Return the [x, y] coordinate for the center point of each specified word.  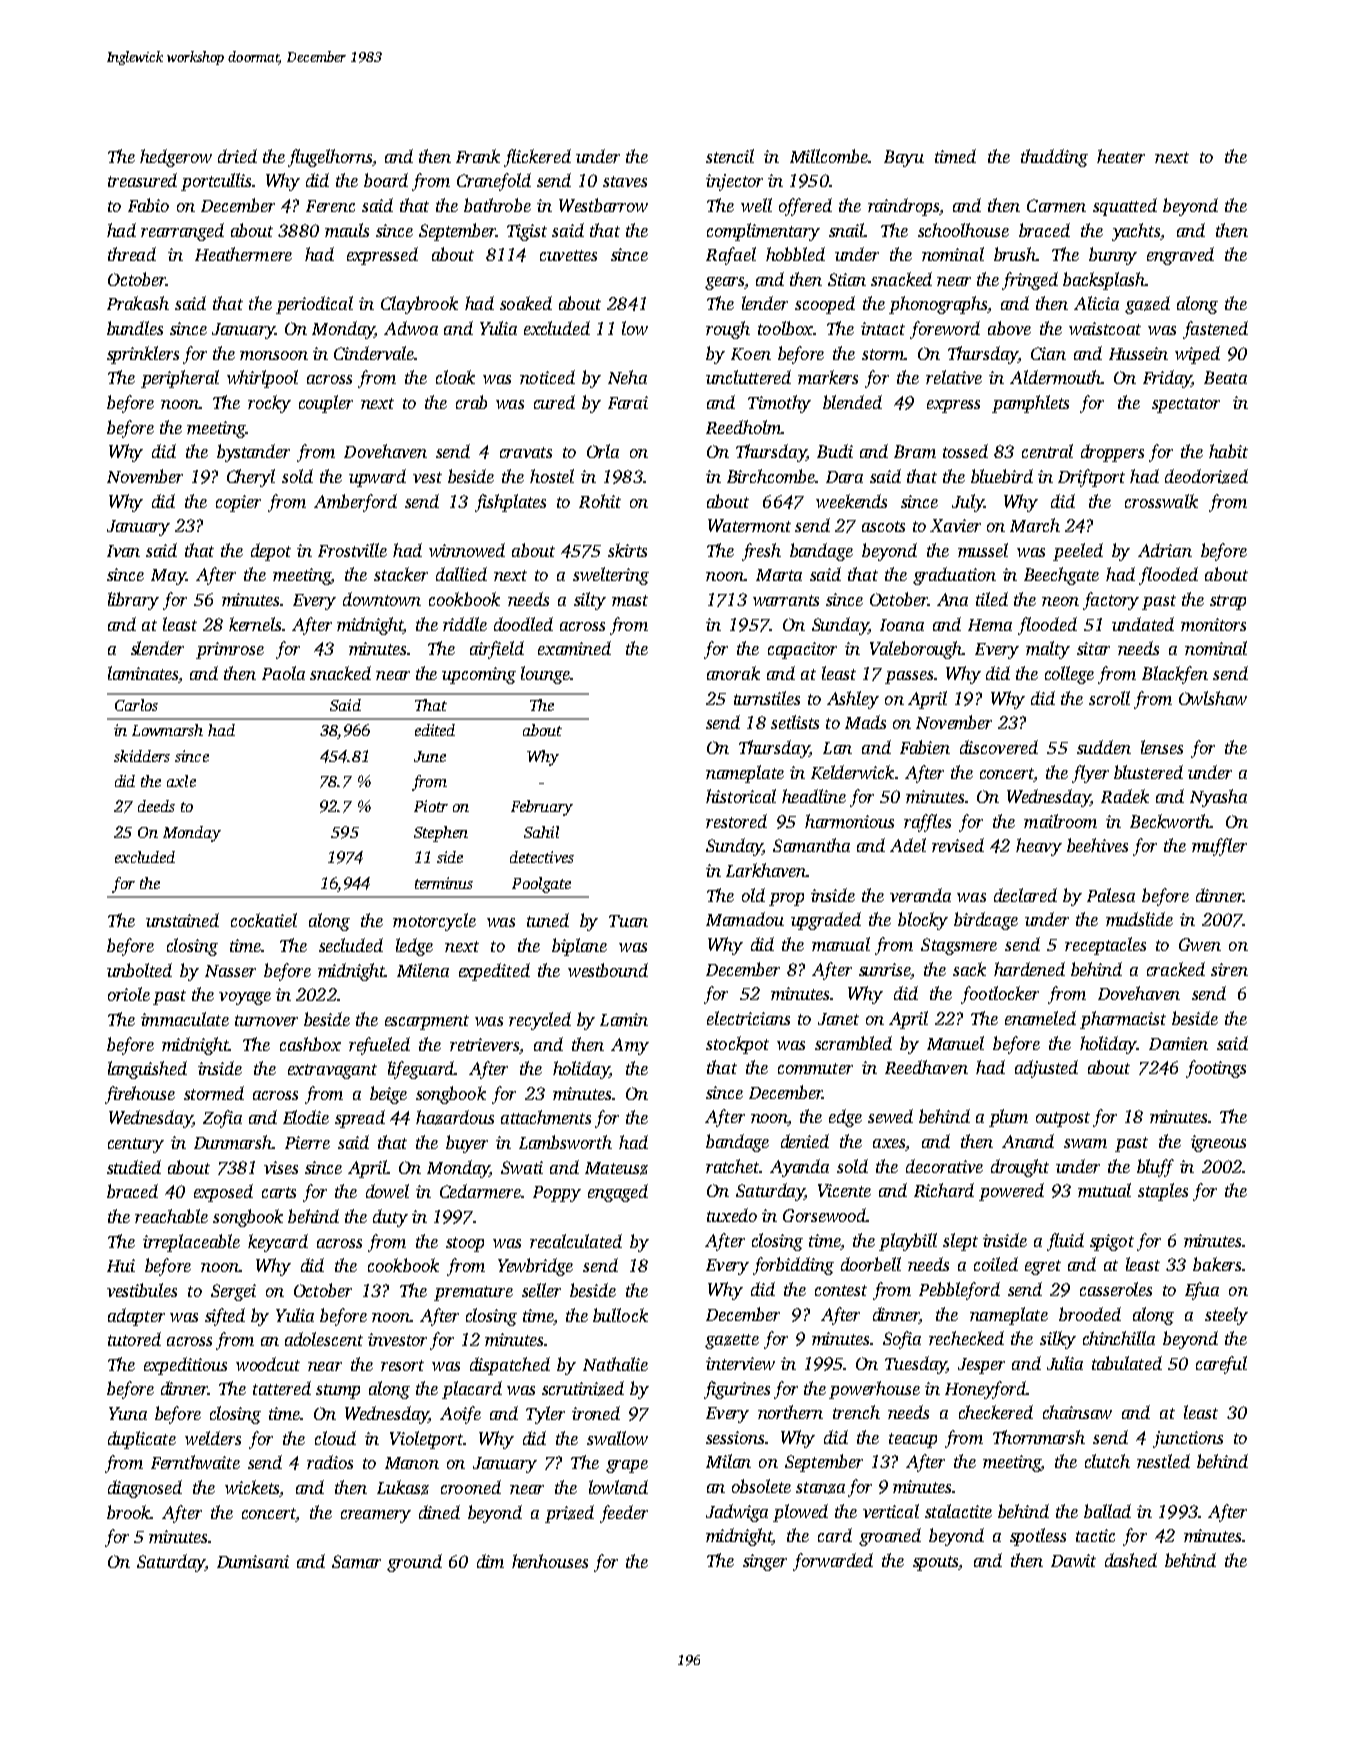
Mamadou [745, 919]
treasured [142, 180]
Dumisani [253, 1561]
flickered [537, 158]
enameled [1040, 1018]
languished [147, 1070]
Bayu [904, 158]
